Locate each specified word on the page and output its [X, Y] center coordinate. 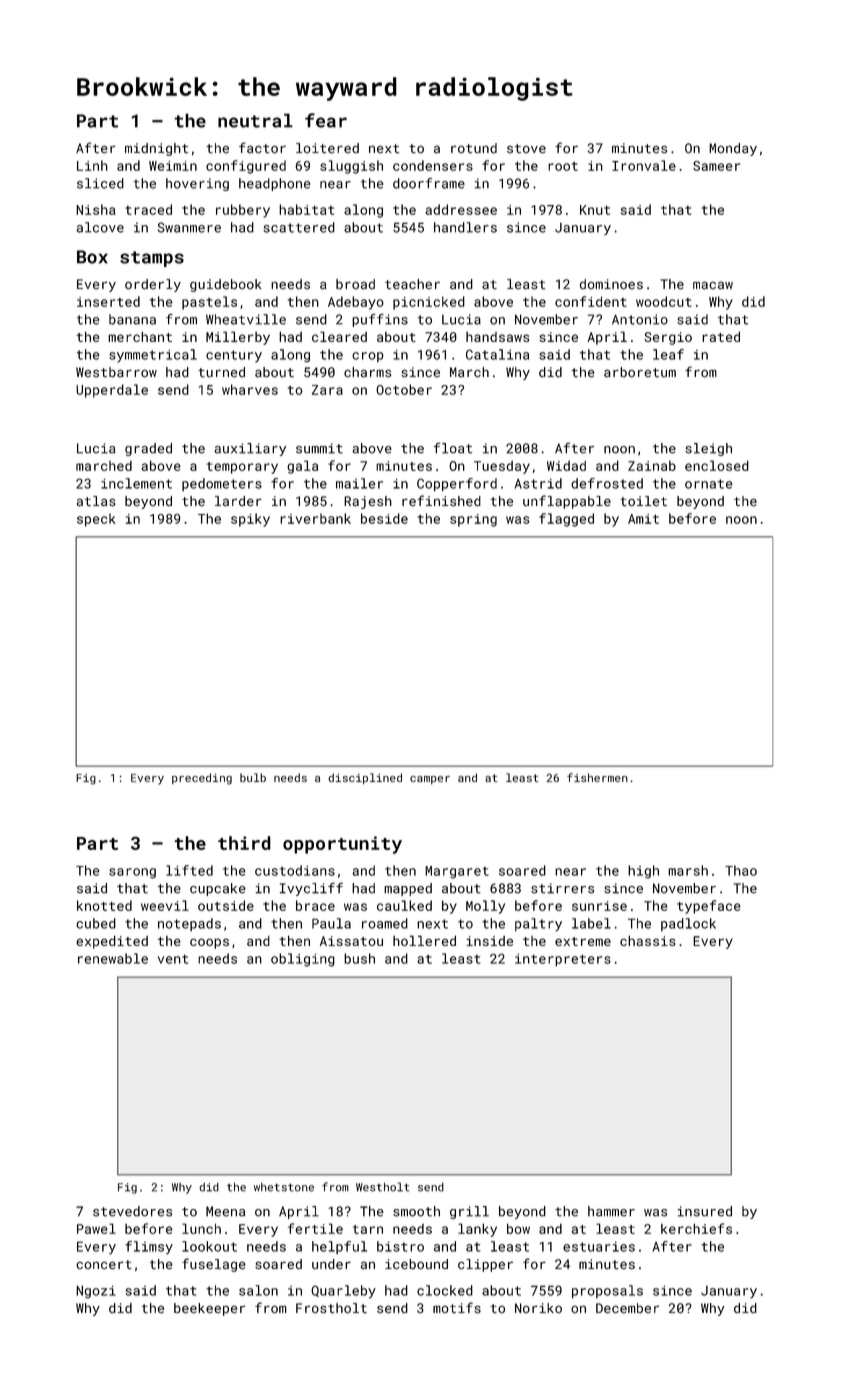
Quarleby [343, 1292]
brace [315, 905]
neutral [255, 120]
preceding [202, 779]
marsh [688, 870]
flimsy [149, 1248]
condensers [433, 165]
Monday [733, 149]
